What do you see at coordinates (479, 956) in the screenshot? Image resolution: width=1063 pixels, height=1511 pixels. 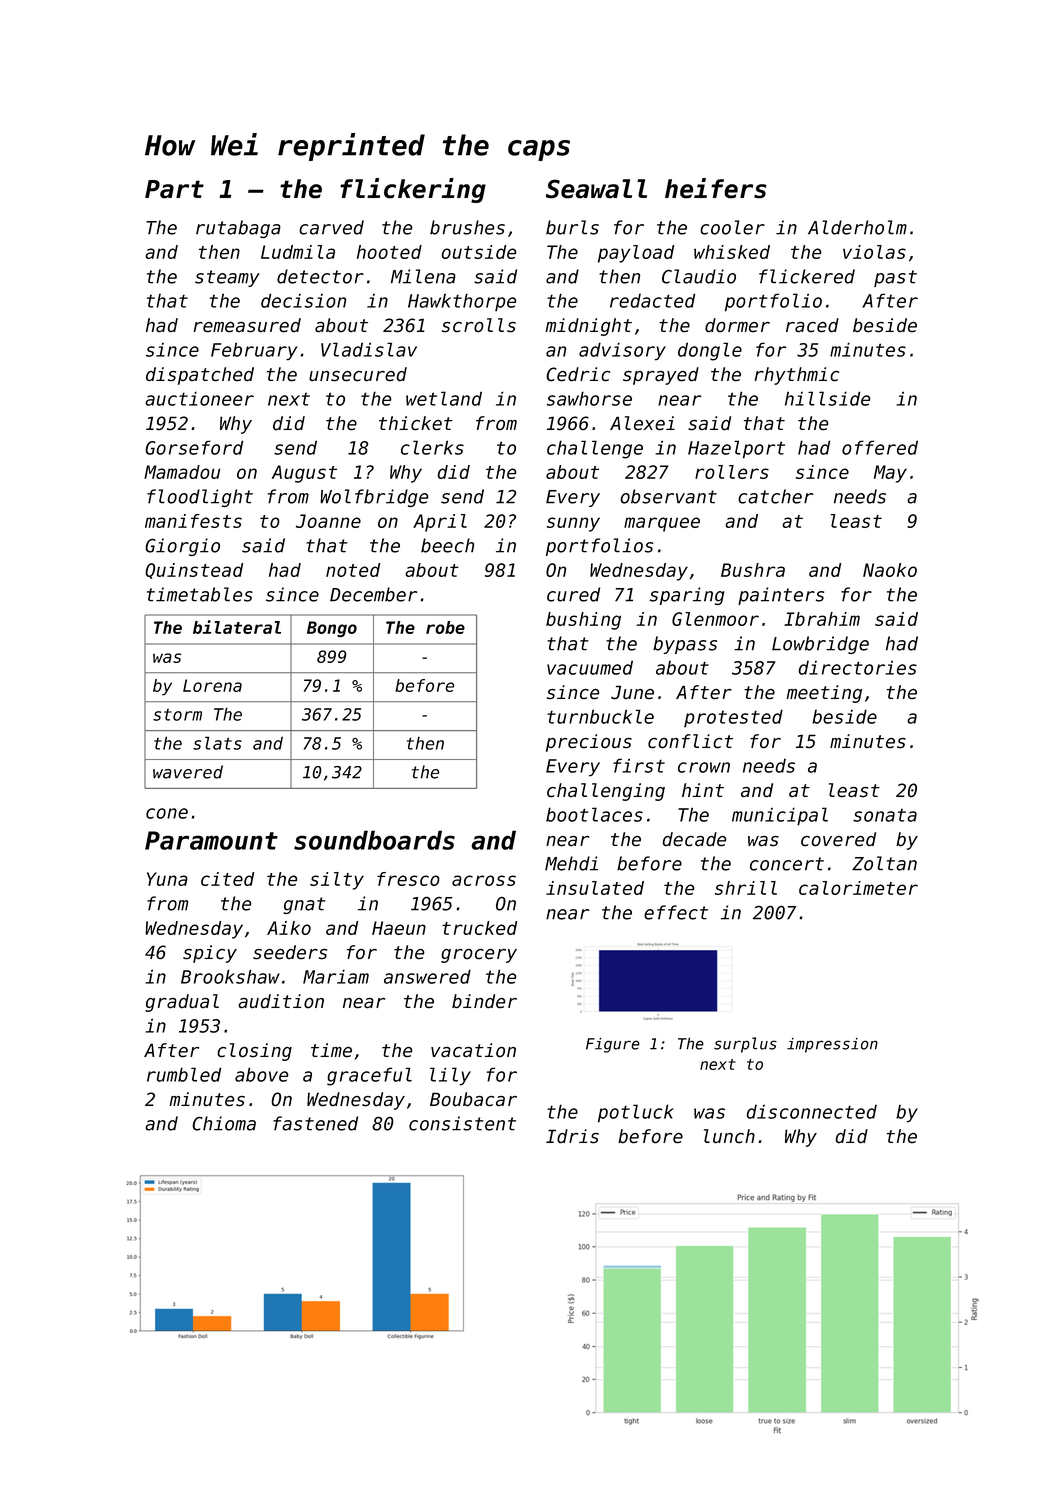 I see `grocery` at bounding box center [479, 956].
